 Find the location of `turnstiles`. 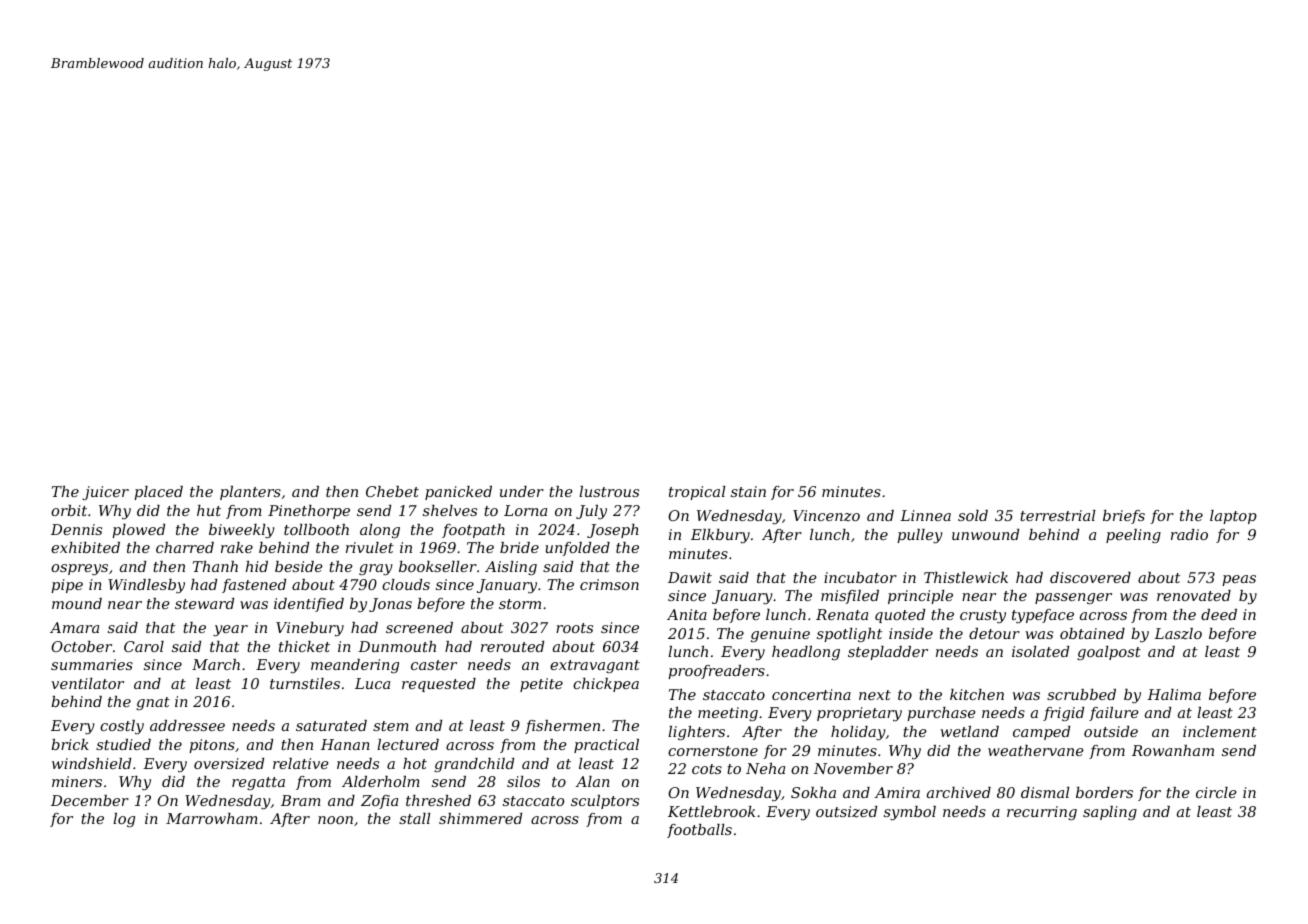

turnstiles is located at coordinates (305, 683).
